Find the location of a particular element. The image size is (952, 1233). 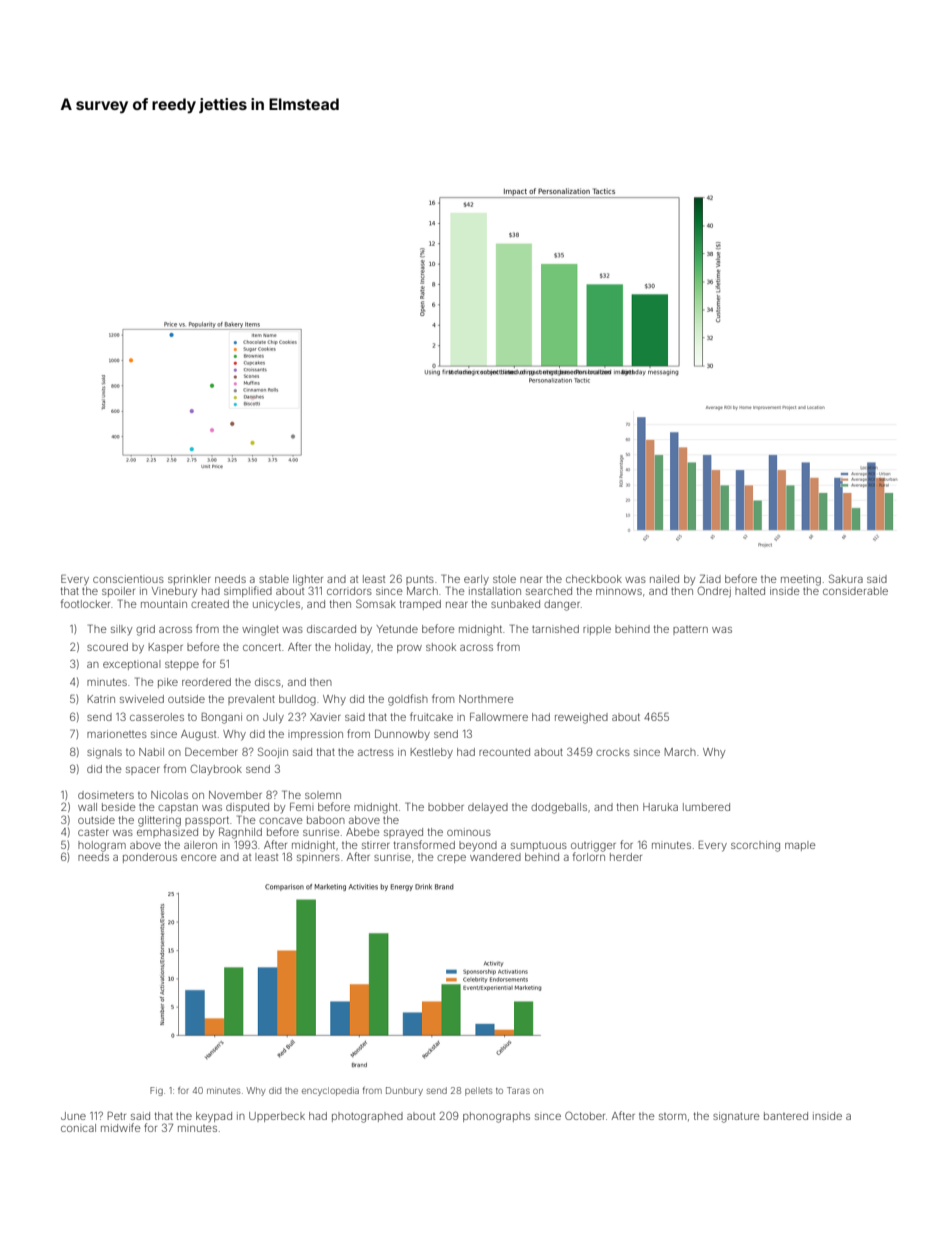

storm is located at coordinates (672, 1116).
